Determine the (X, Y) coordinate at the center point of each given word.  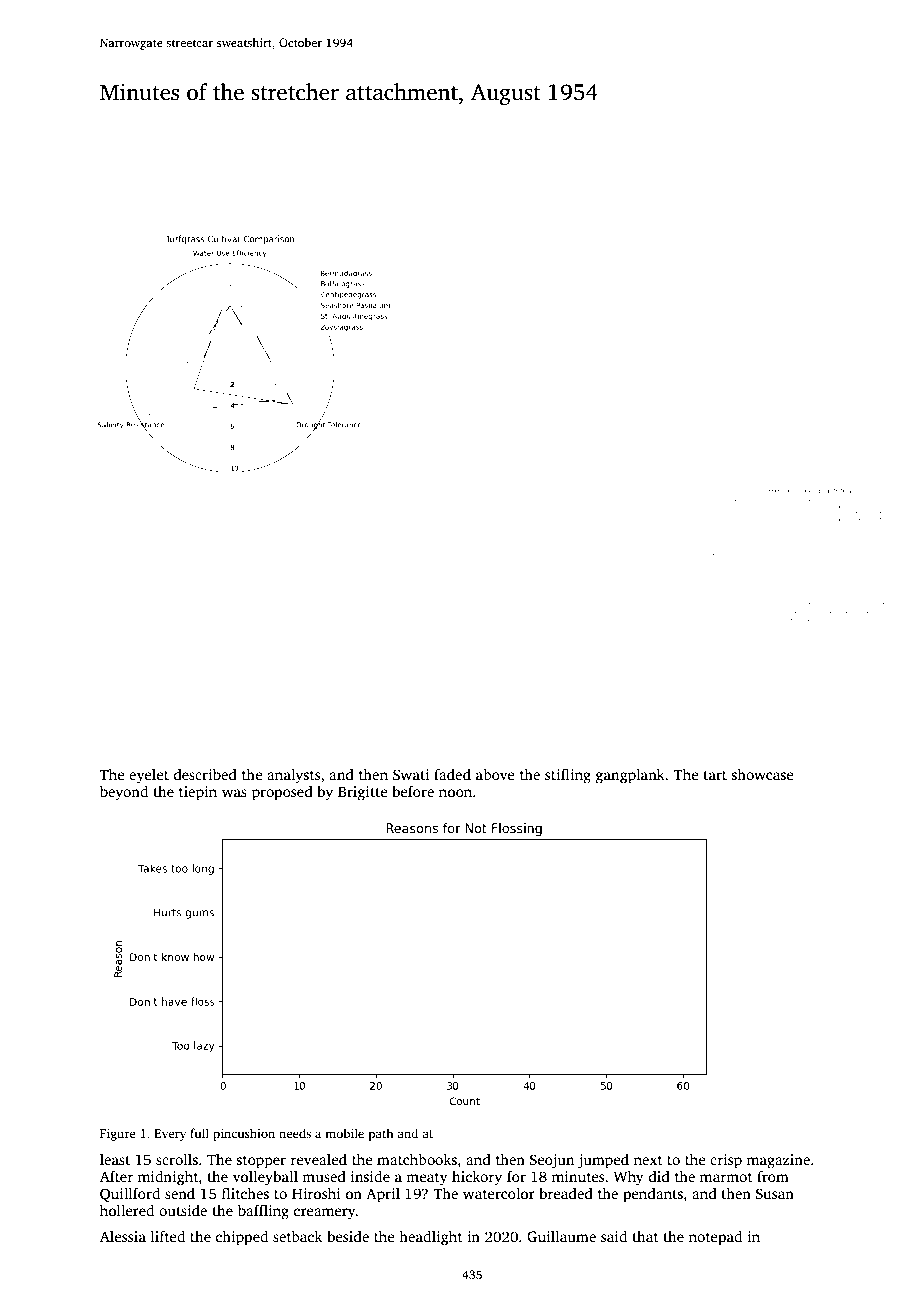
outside (183, 1210)
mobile (344, 1133)
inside (370, 1176)
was (234, 793)
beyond (124, 793)
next (648, 1160)
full (199, 1133)
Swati (411, 774)
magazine (778, 1161)
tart (715, 775)
